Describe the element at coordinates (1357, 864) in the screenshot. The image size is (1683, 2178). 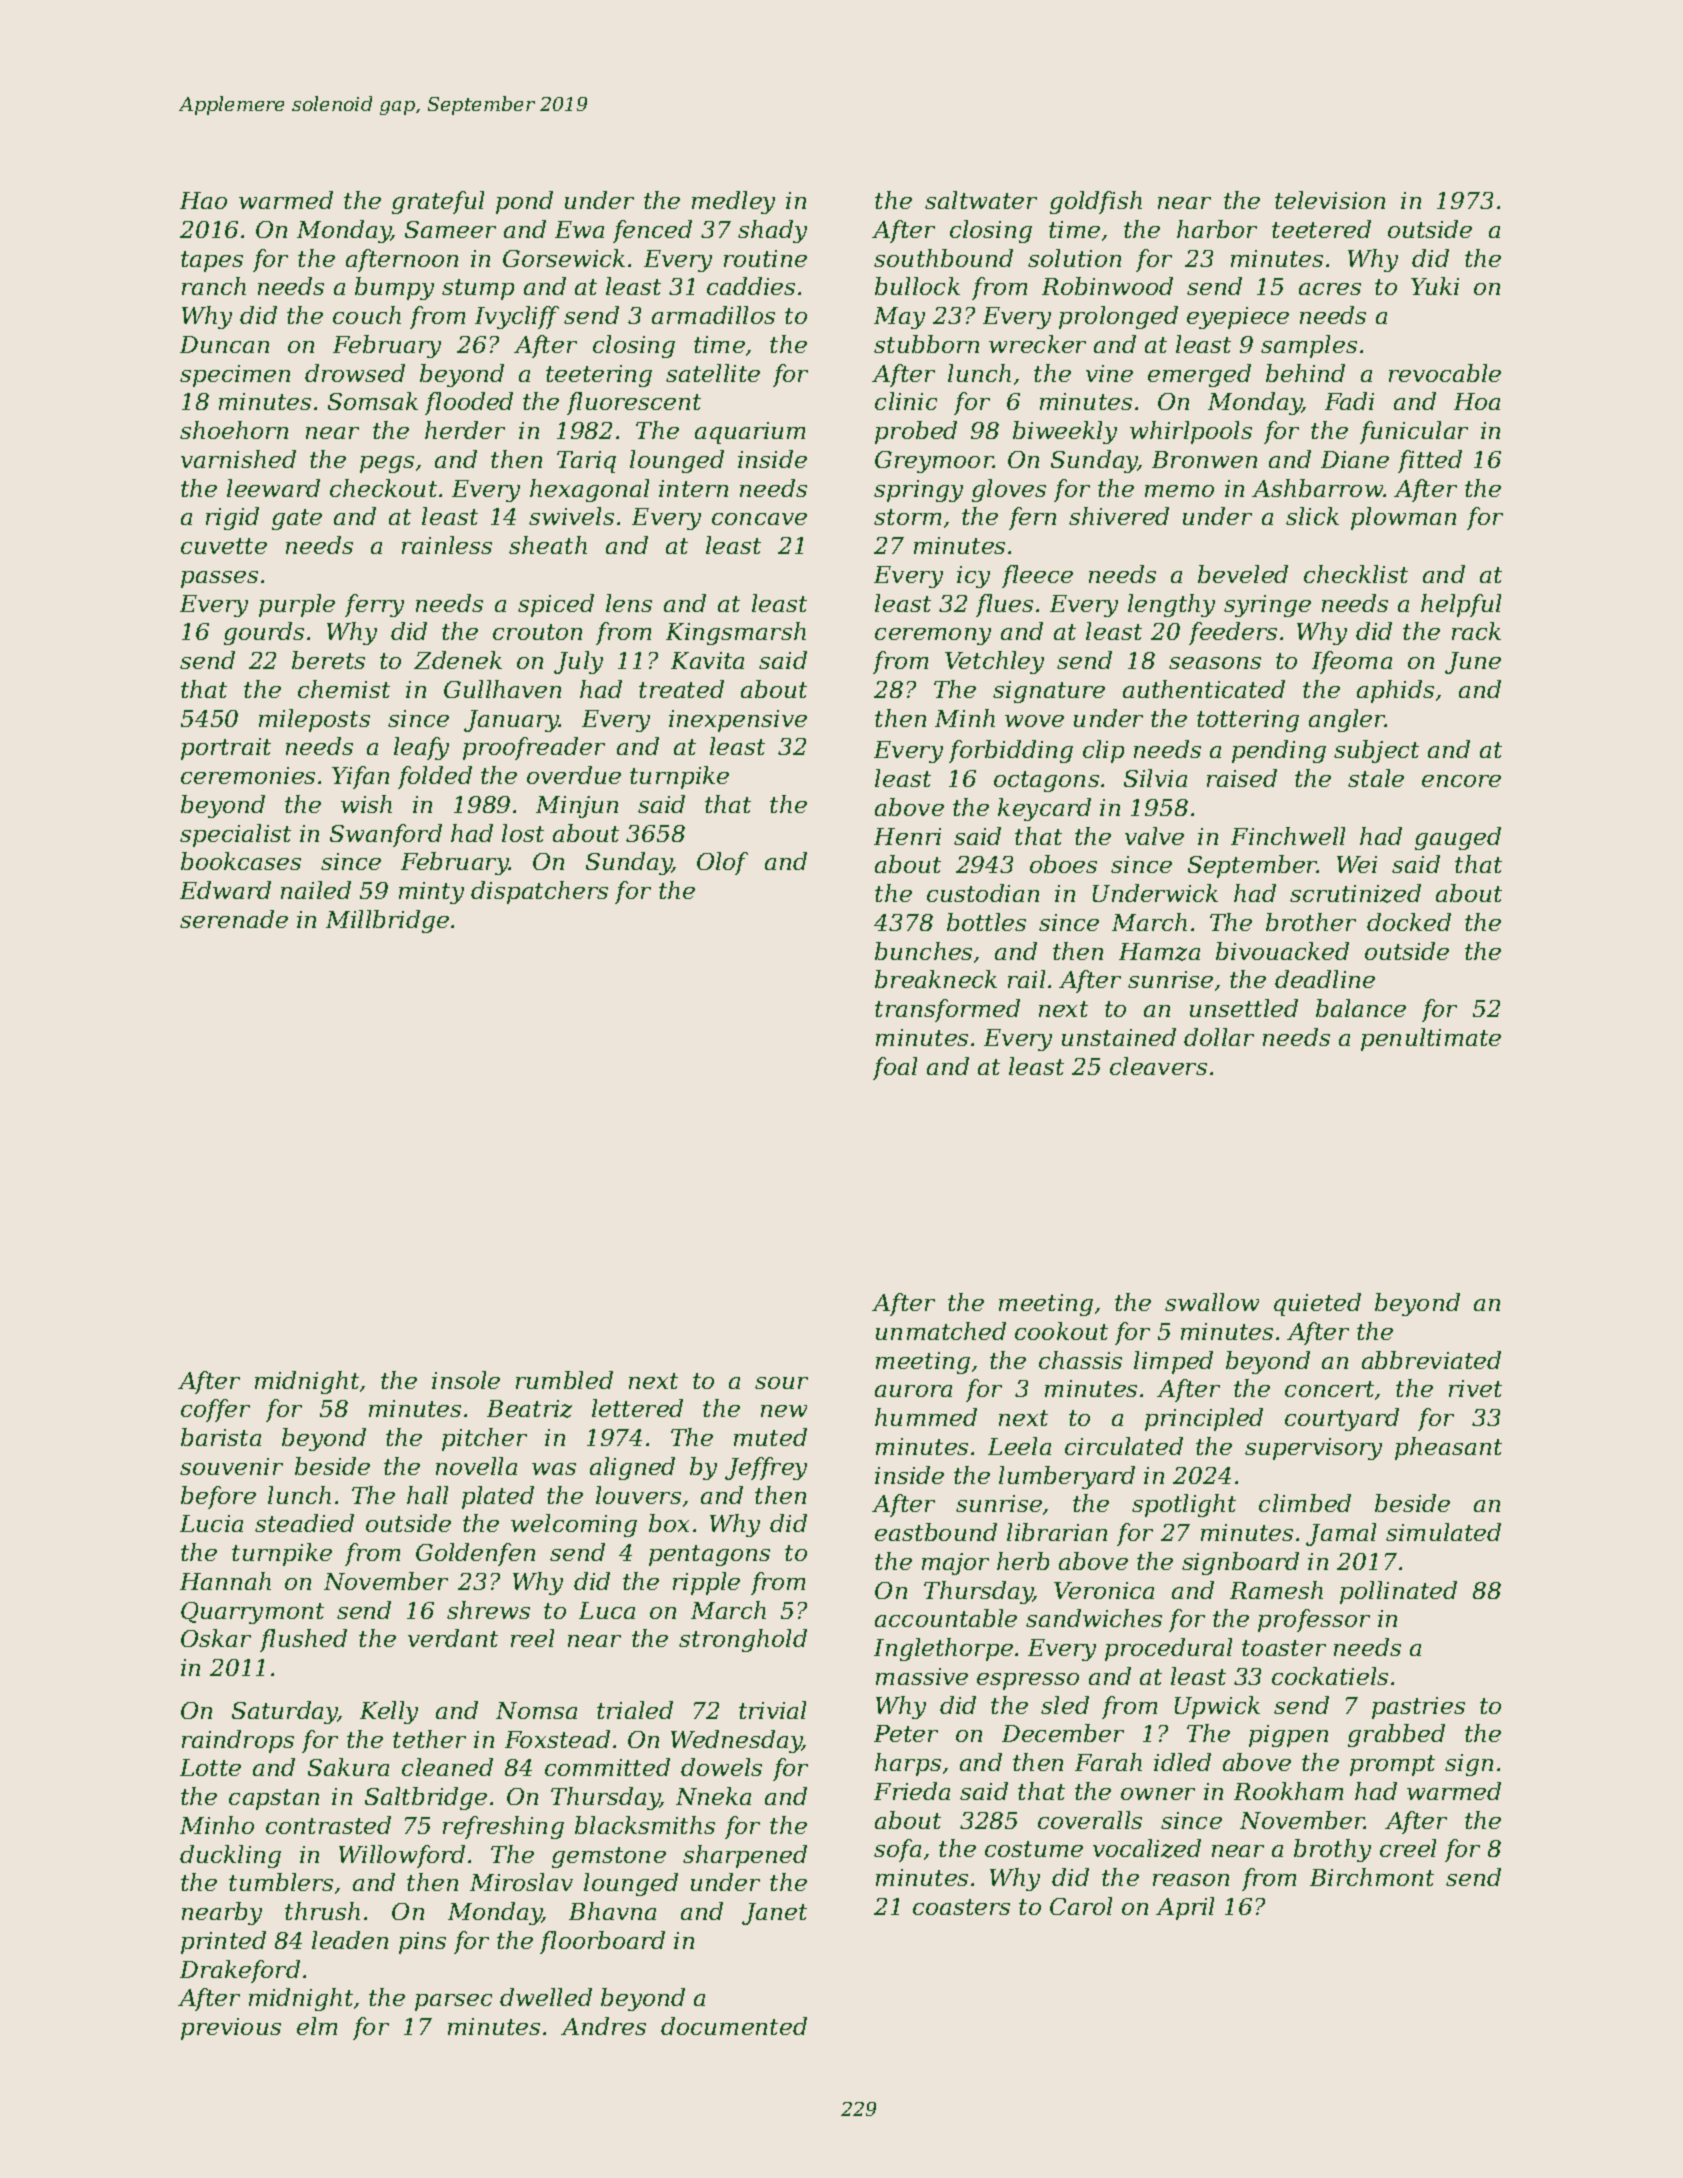
I see `Wei` at that location.
